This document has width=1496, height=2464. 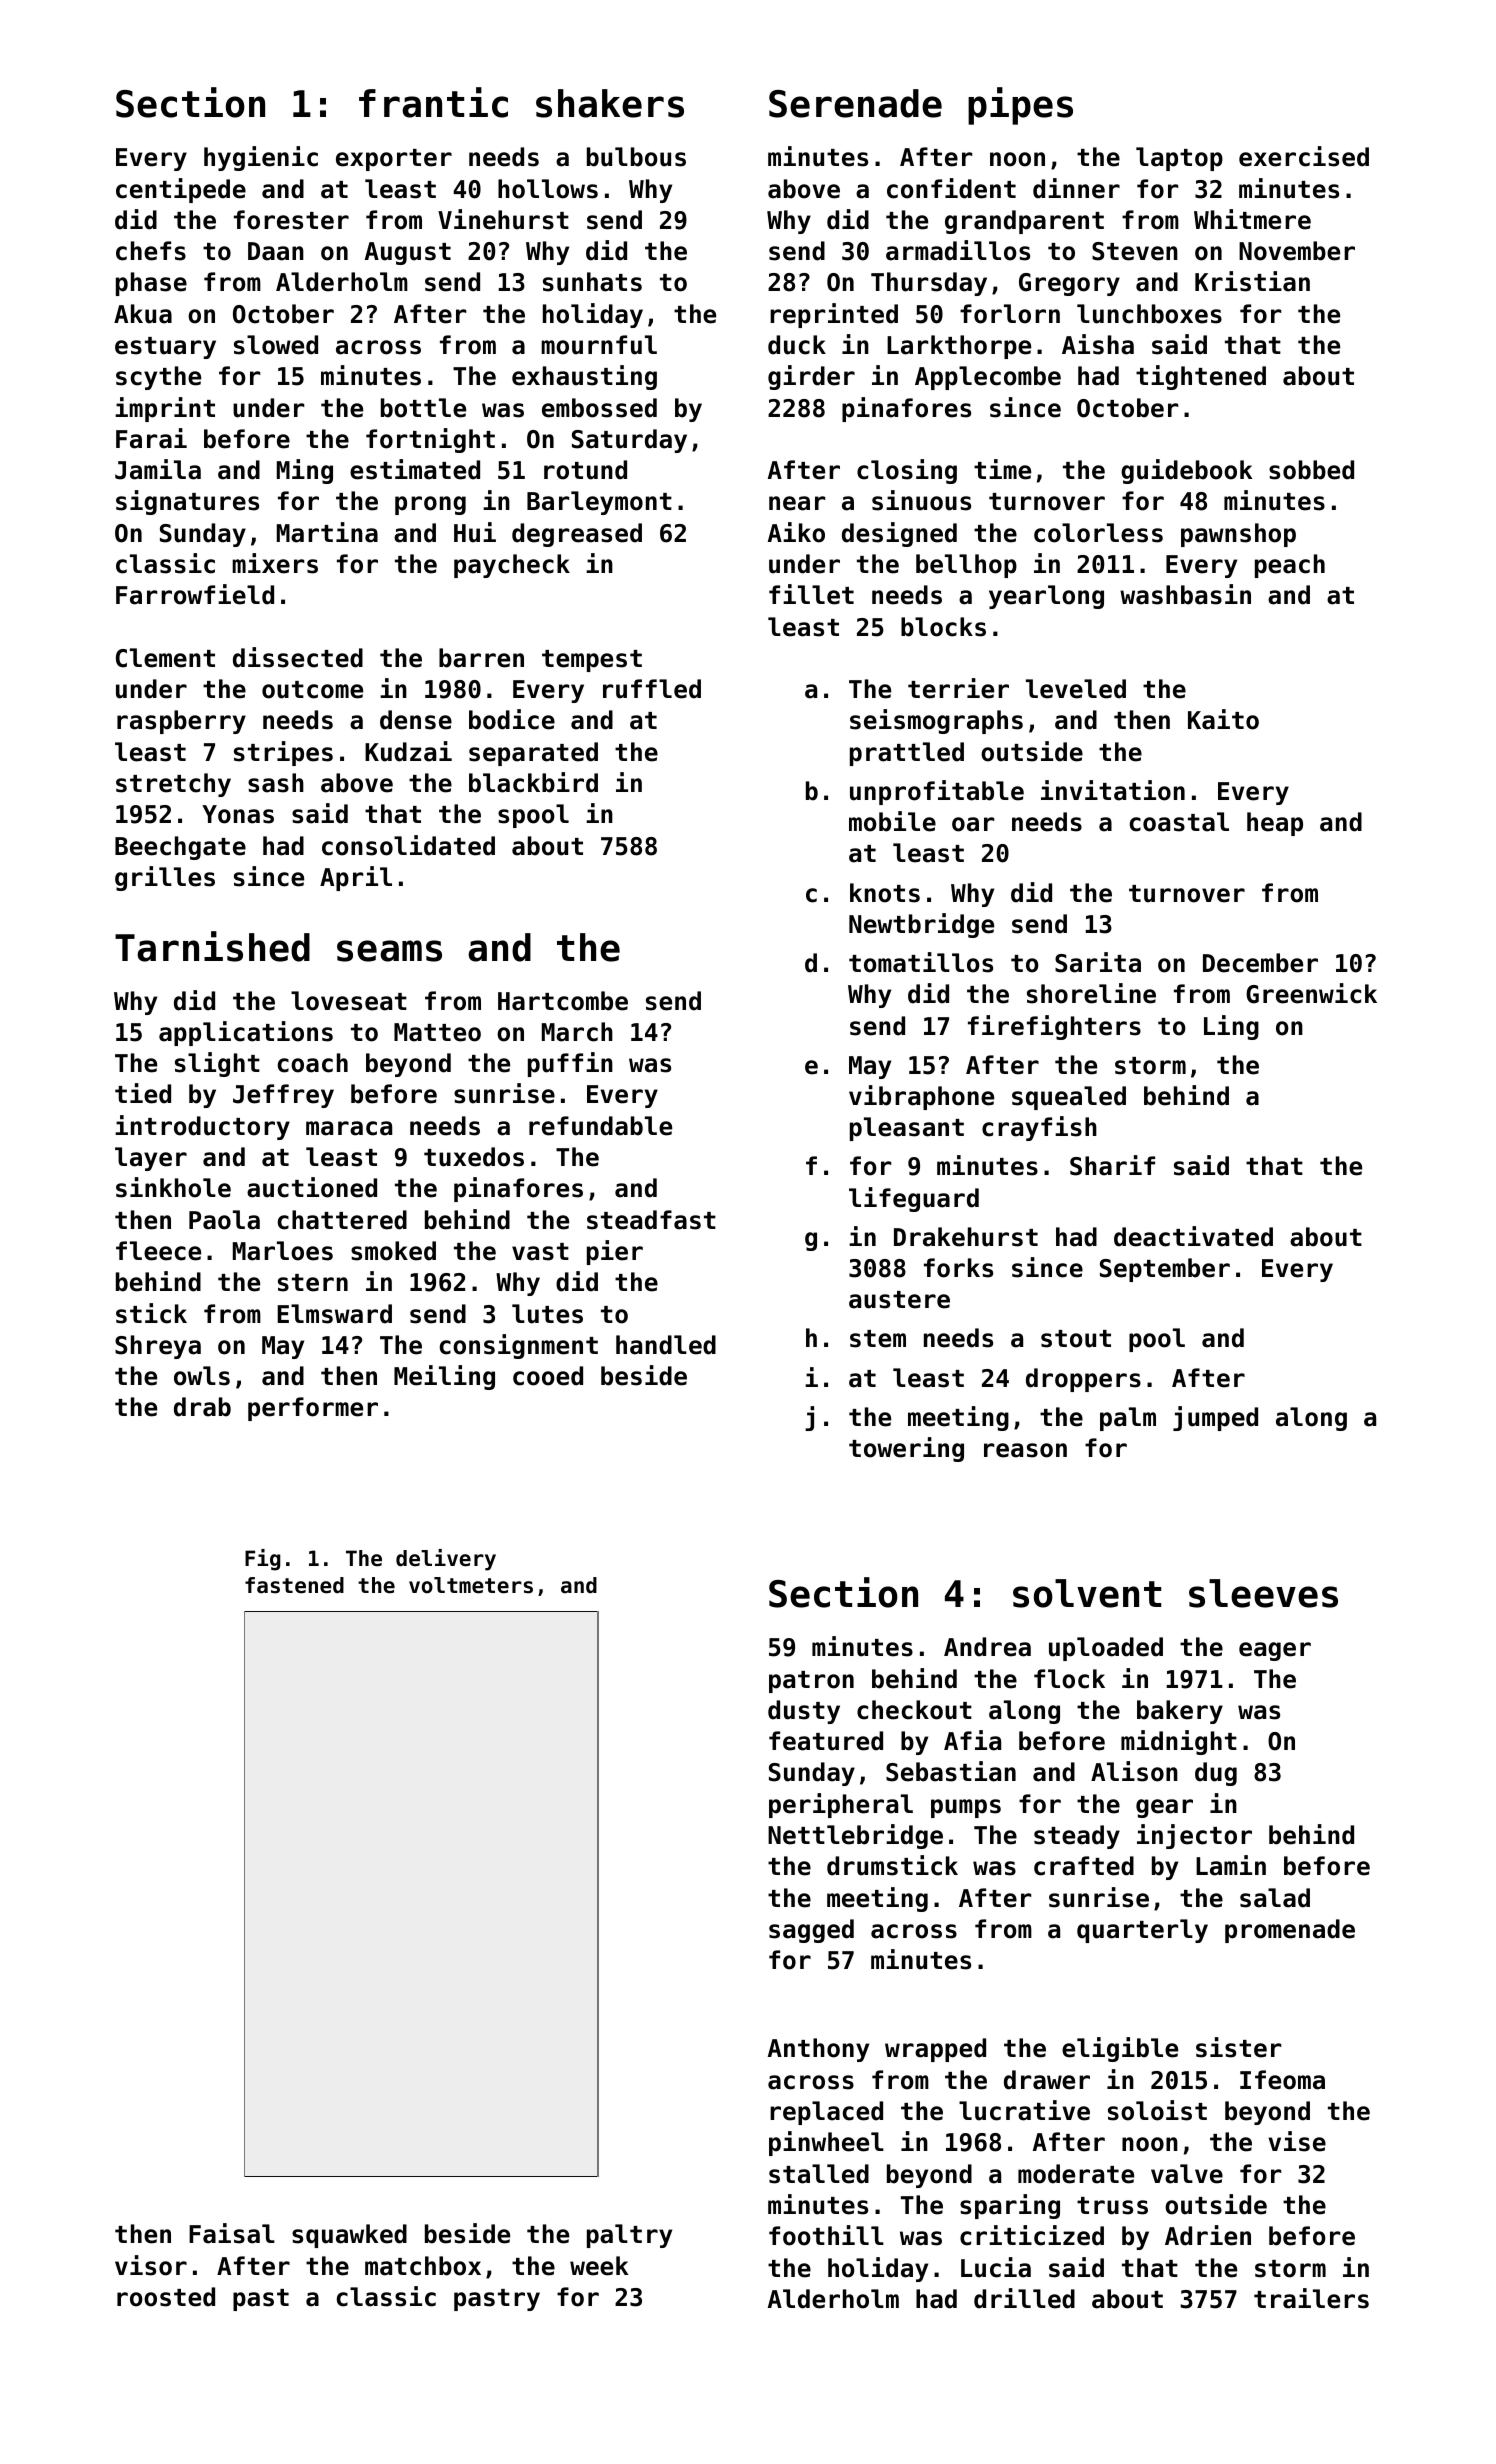 I want to click on steadfast, so click(x=651, y=1220).
